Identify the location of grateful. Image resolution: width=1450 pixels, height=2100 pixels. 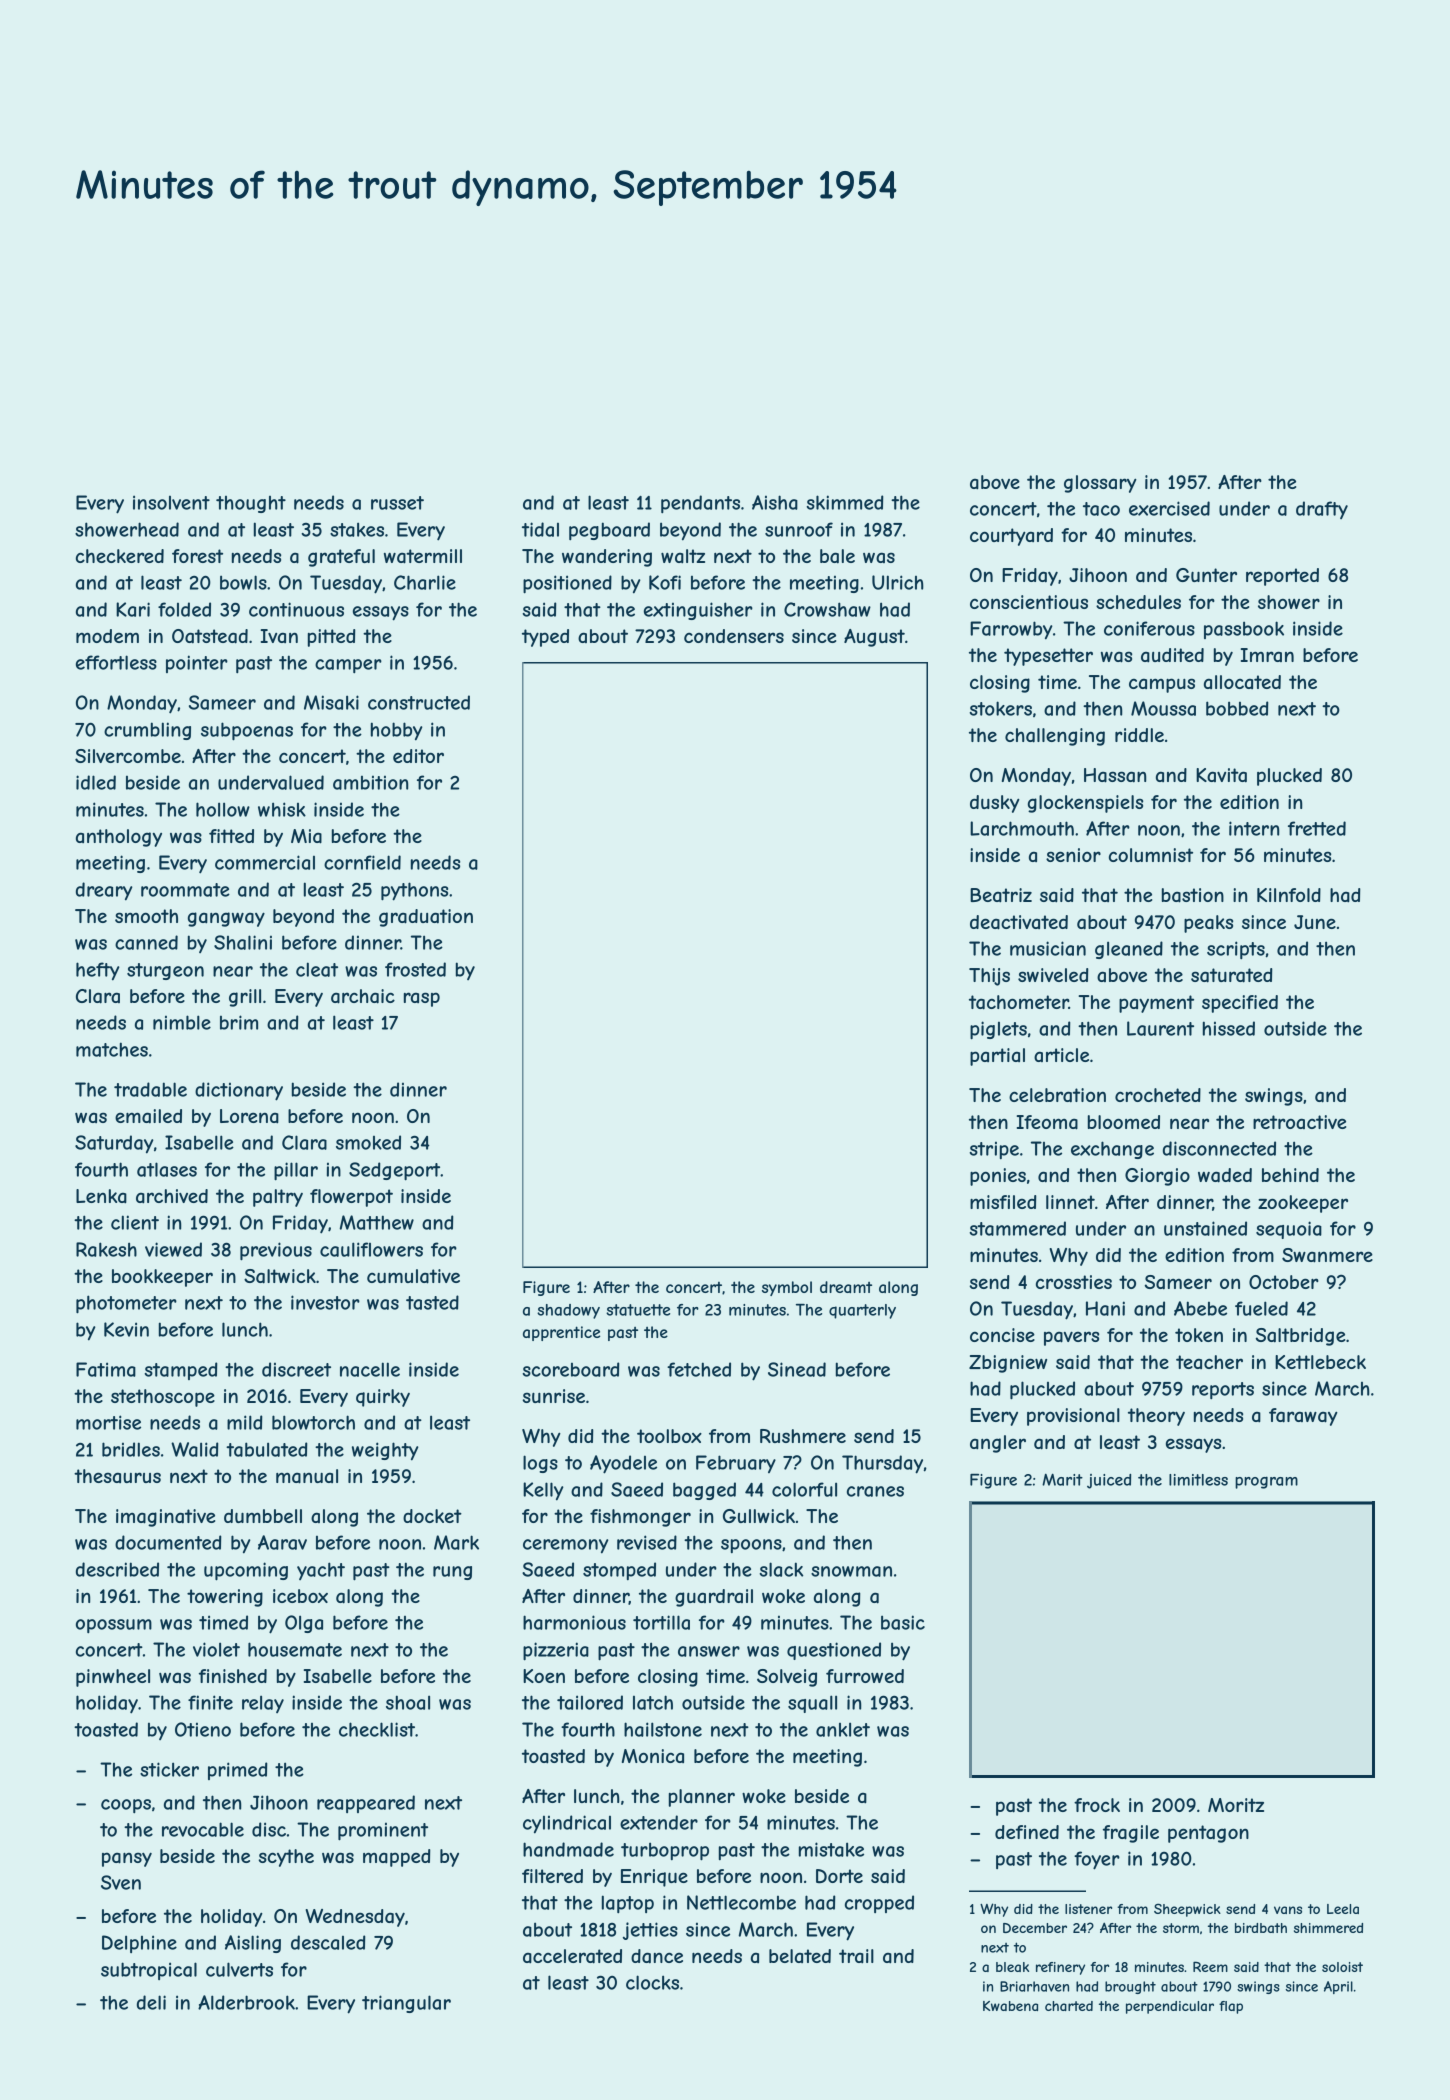
(341, 558).
